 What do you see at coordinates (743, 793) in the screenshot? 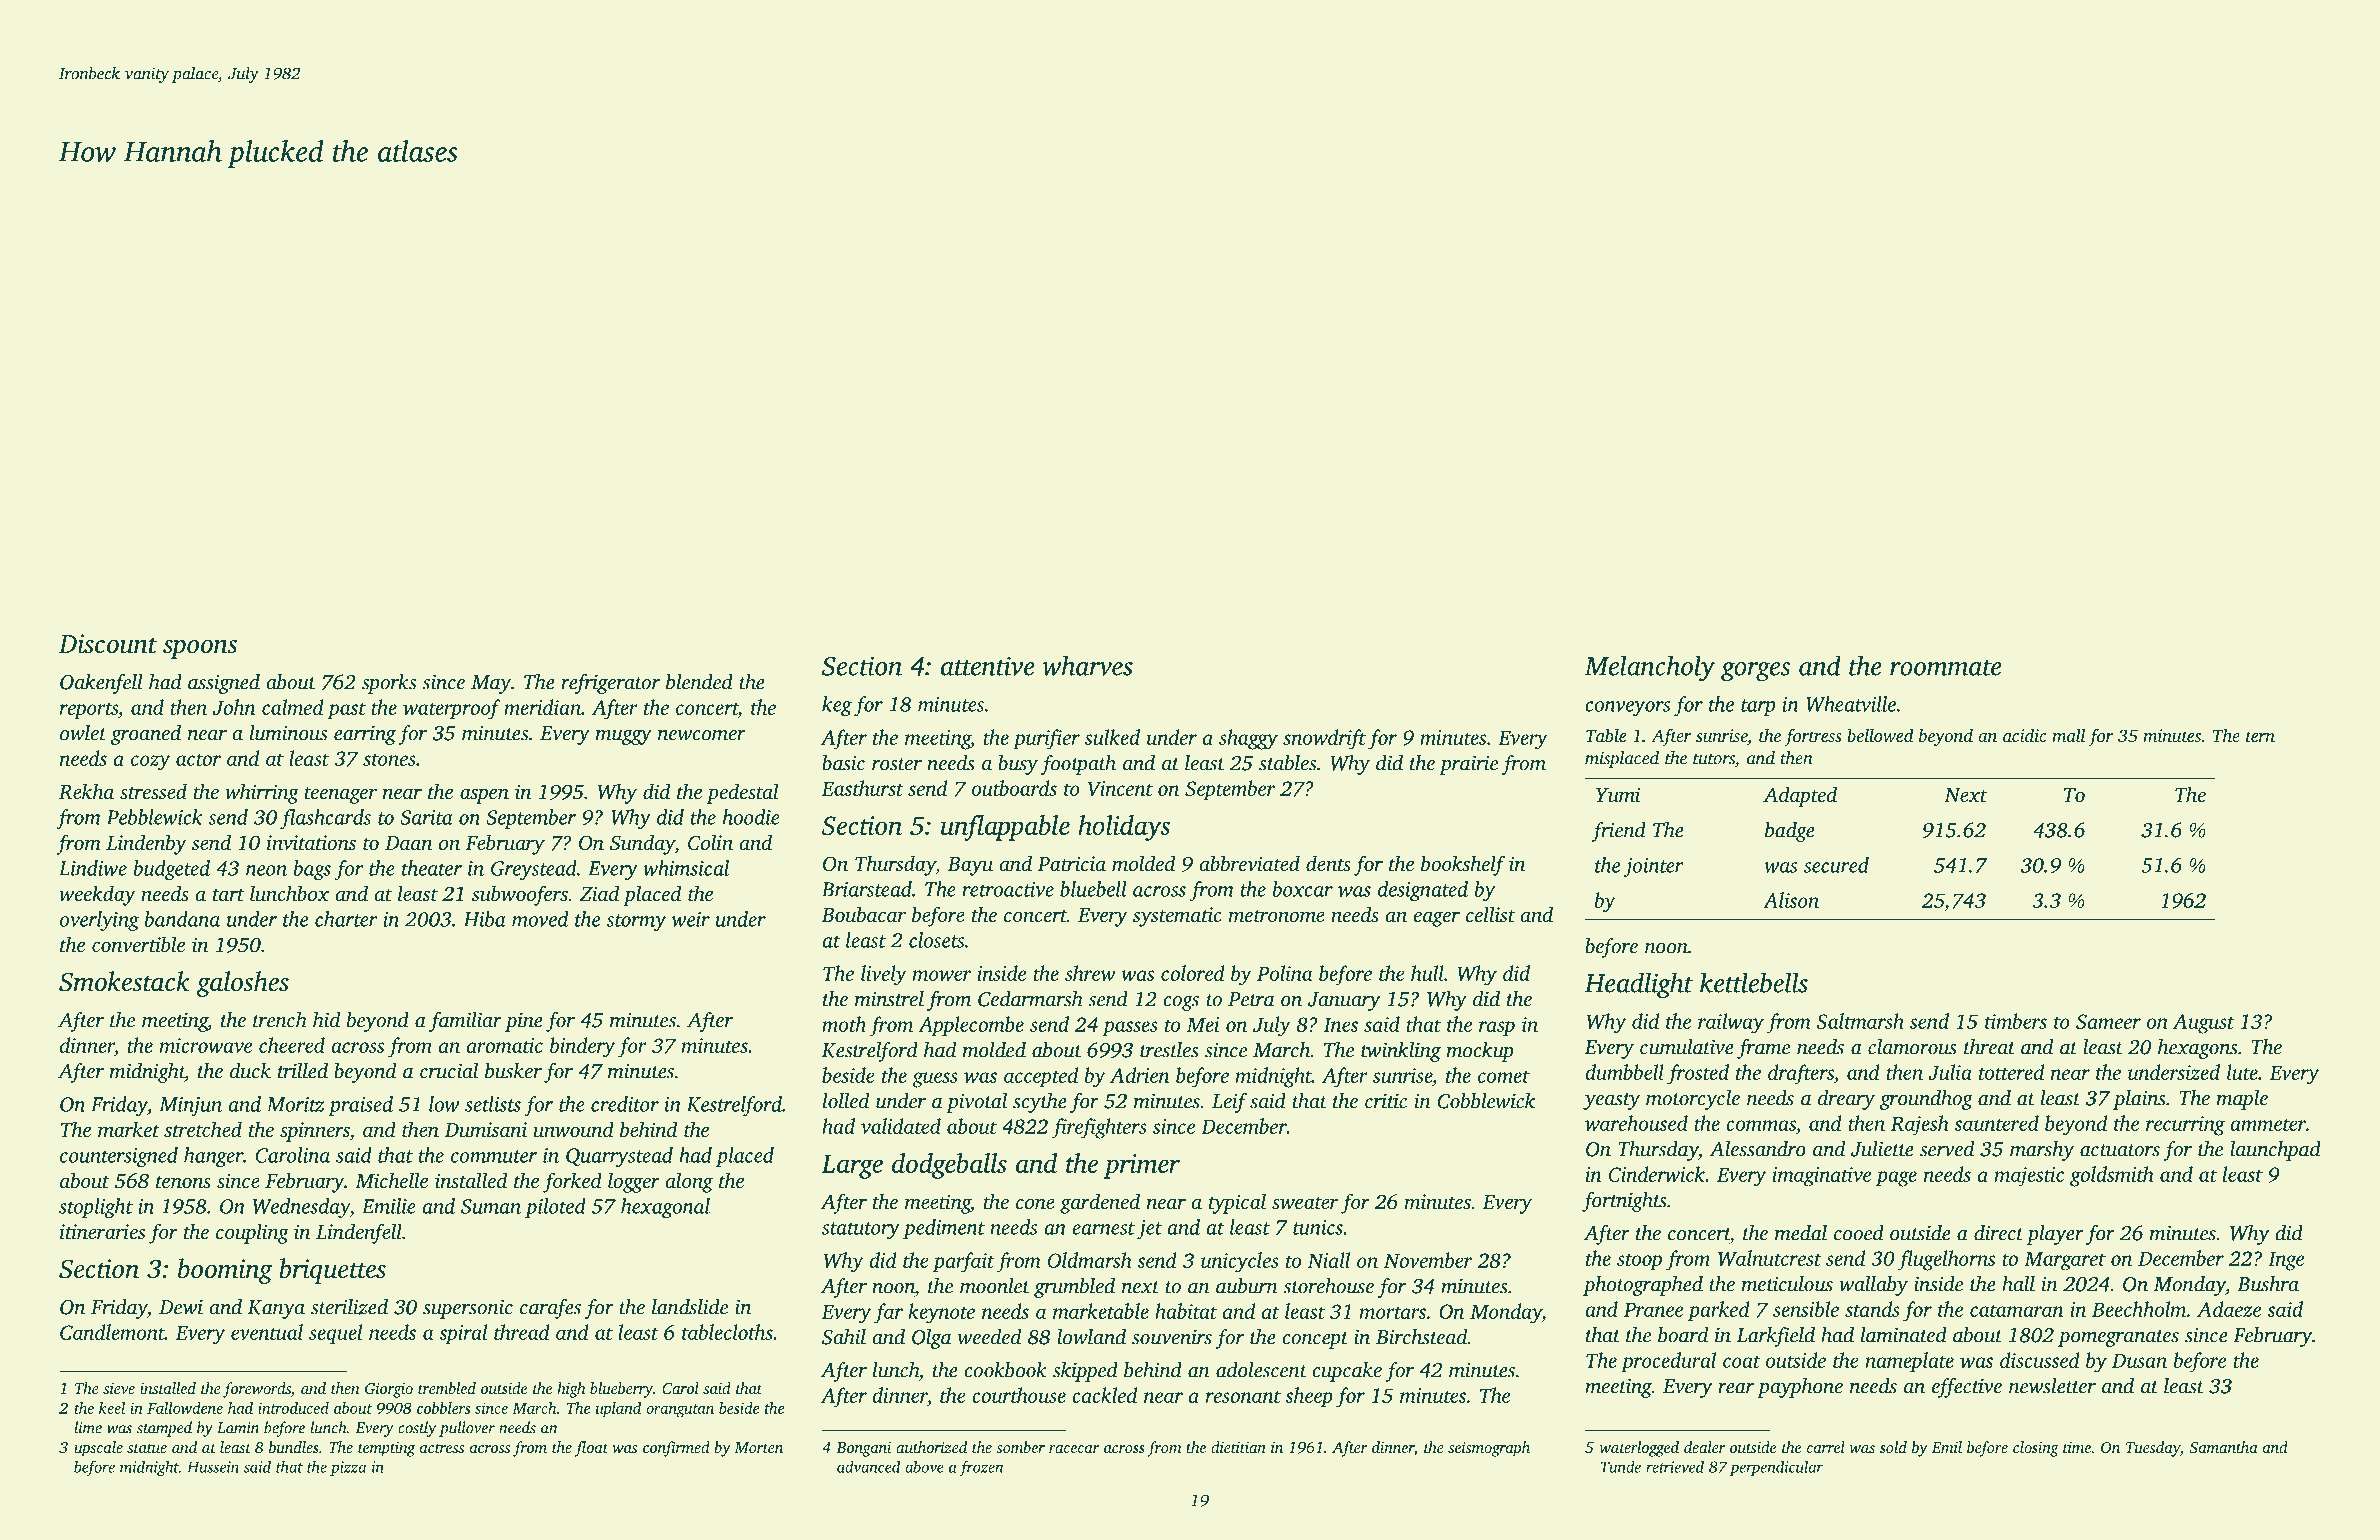
I see `pedestal` at bounding box center [743, 793].
